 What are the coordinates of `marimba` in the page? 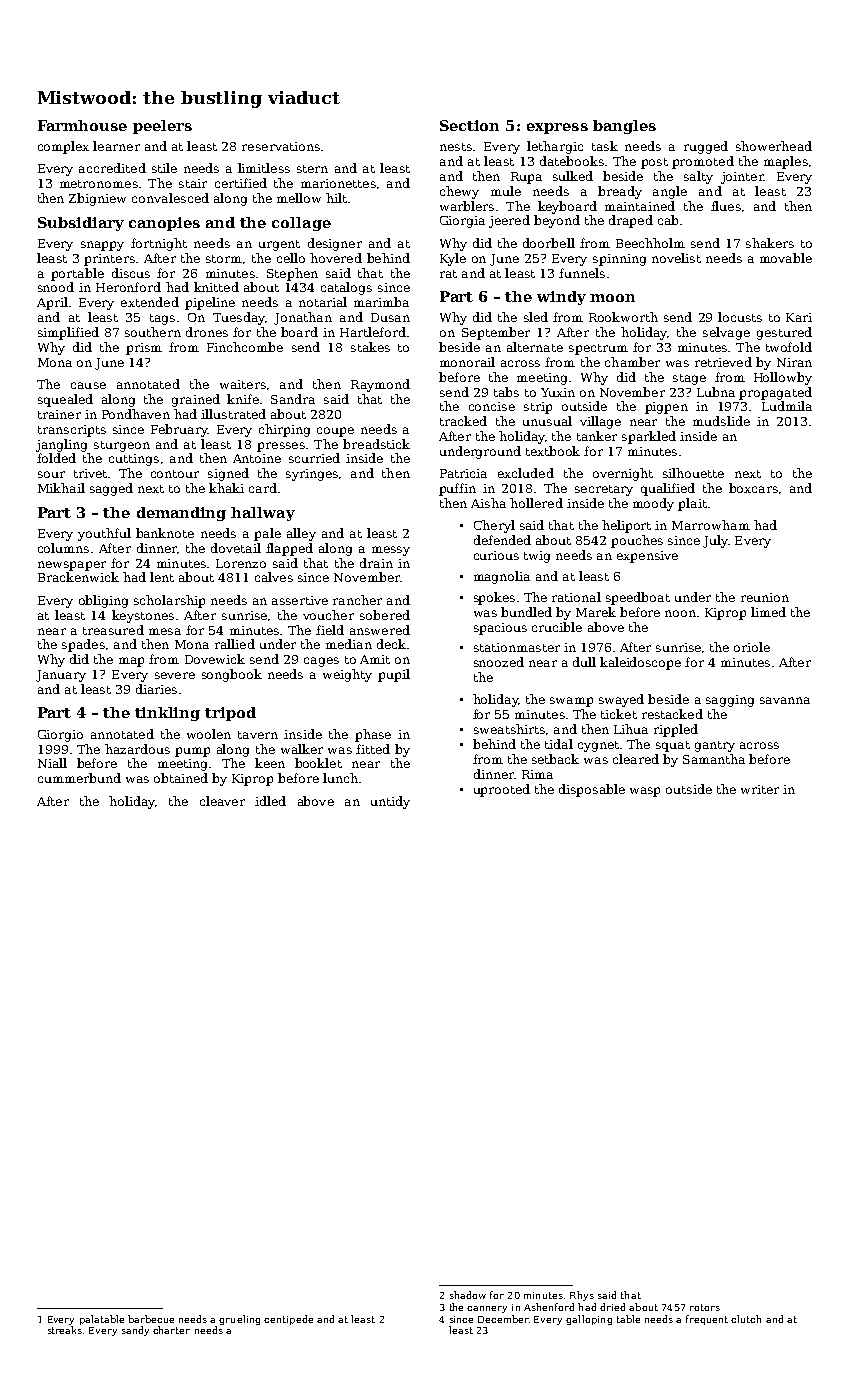 It's located at (381, 302).
